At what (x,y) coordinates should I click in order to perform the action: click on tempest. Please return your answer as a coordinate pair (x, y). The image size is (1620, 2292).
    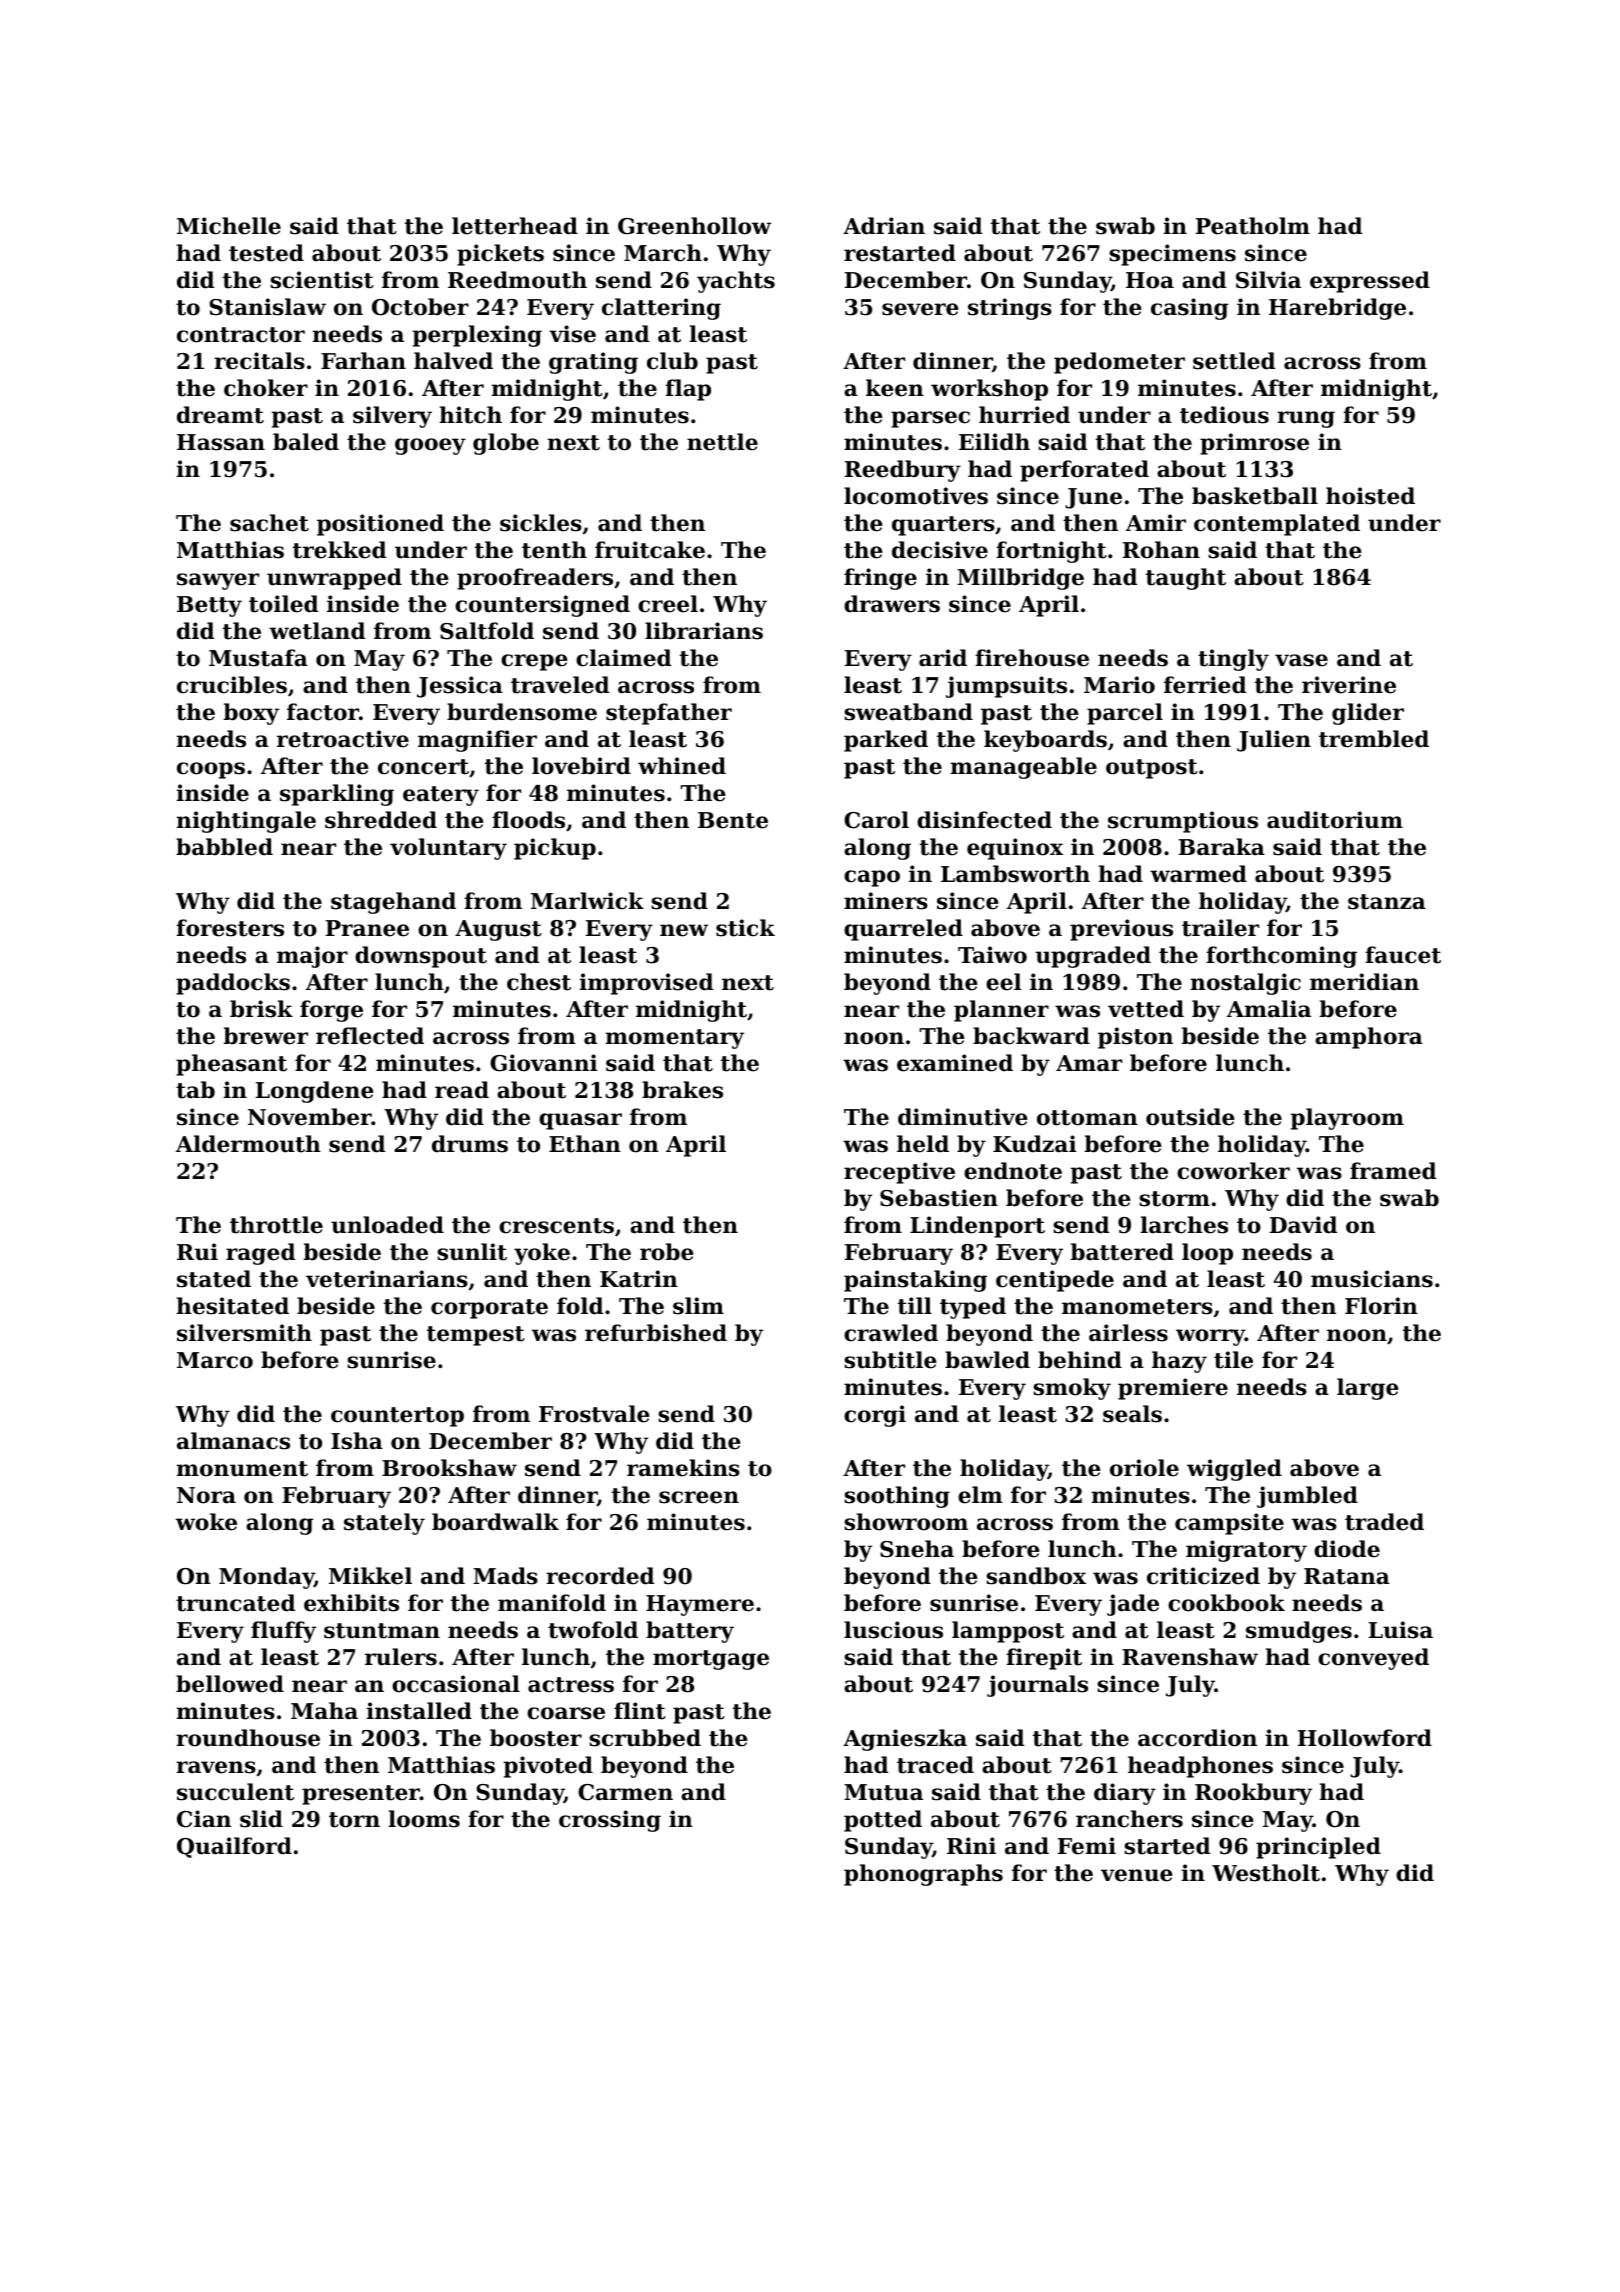
    Looking at the image, I should click on (476, 1336).
